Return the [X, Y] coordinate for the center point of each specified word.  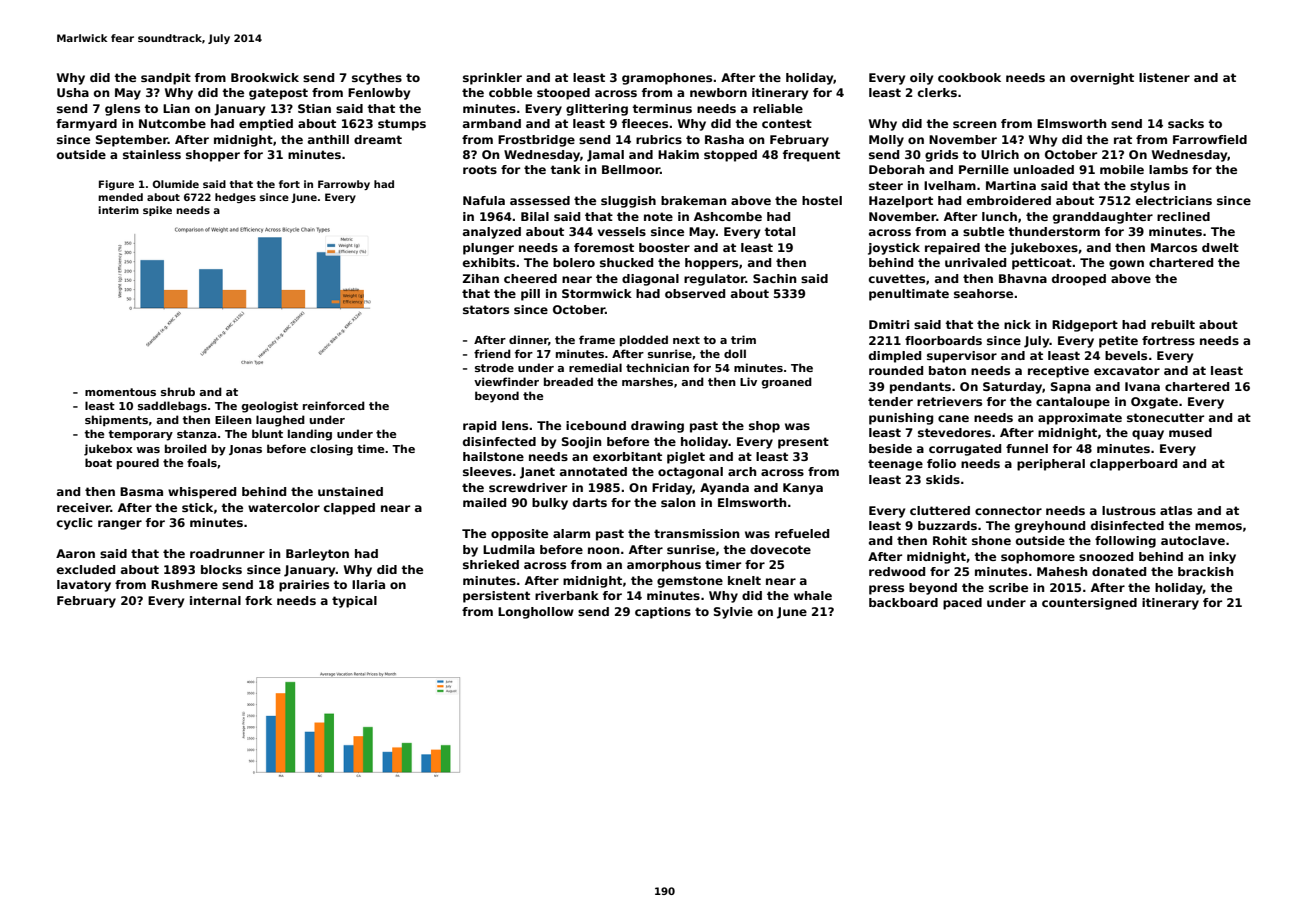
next [686, 340]
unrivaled [975, 262]
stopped [730, 156]
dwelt [1220, 247]
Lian [176, 108]
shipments [116, 420]
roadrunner [227, 553]
